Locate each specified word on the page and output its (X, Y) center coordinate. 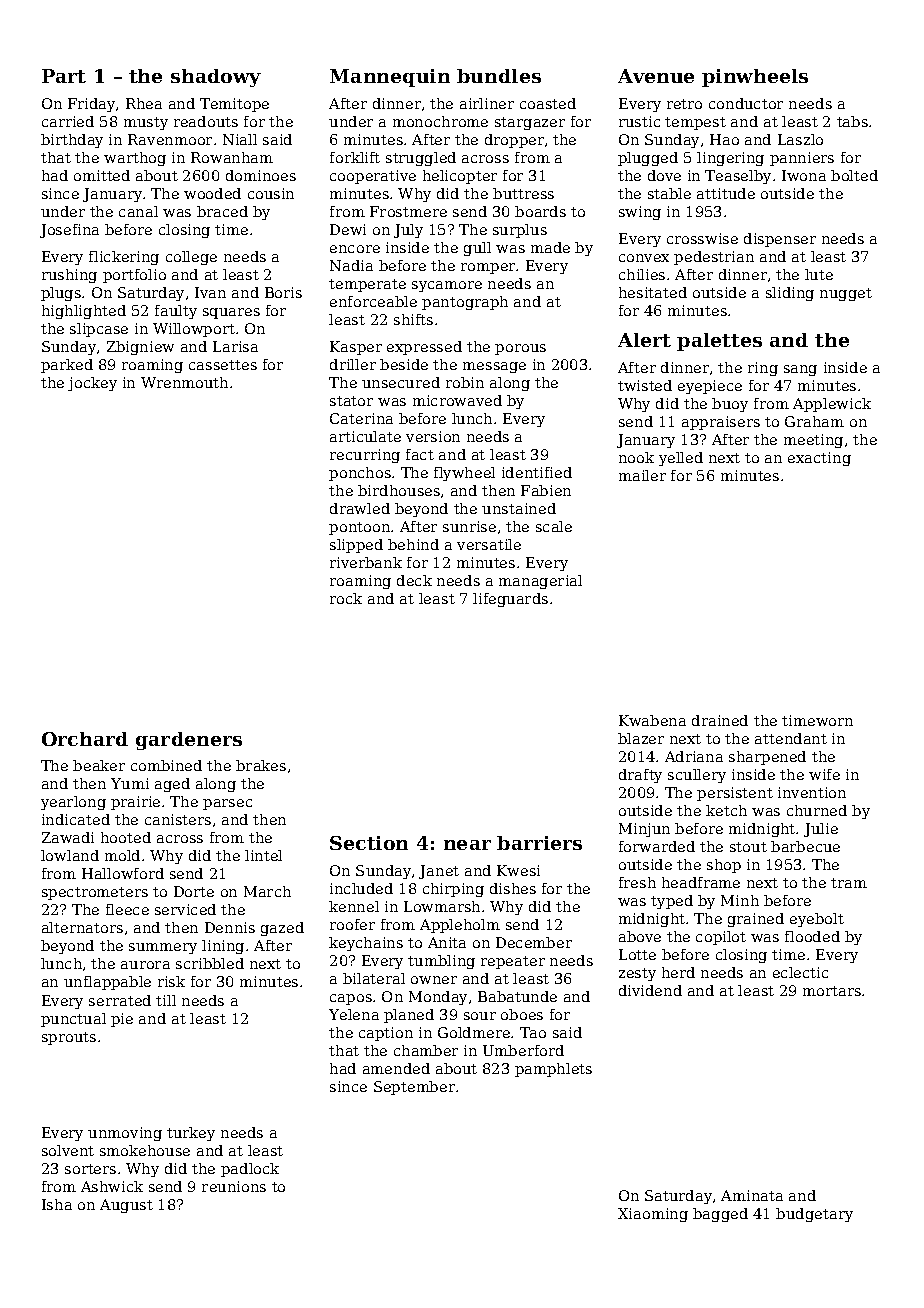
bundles (499, 76)
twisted (645, 385)
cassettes (223, 365)
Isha (57, 1204)
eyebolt (817, 920)
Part (64, 76)
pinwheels (755, 78)
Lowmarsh (442, 906)
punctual (73, 1020)
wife (824, 774)
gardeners (189, 741)
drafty (640, 776)
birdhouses (399, 490)
